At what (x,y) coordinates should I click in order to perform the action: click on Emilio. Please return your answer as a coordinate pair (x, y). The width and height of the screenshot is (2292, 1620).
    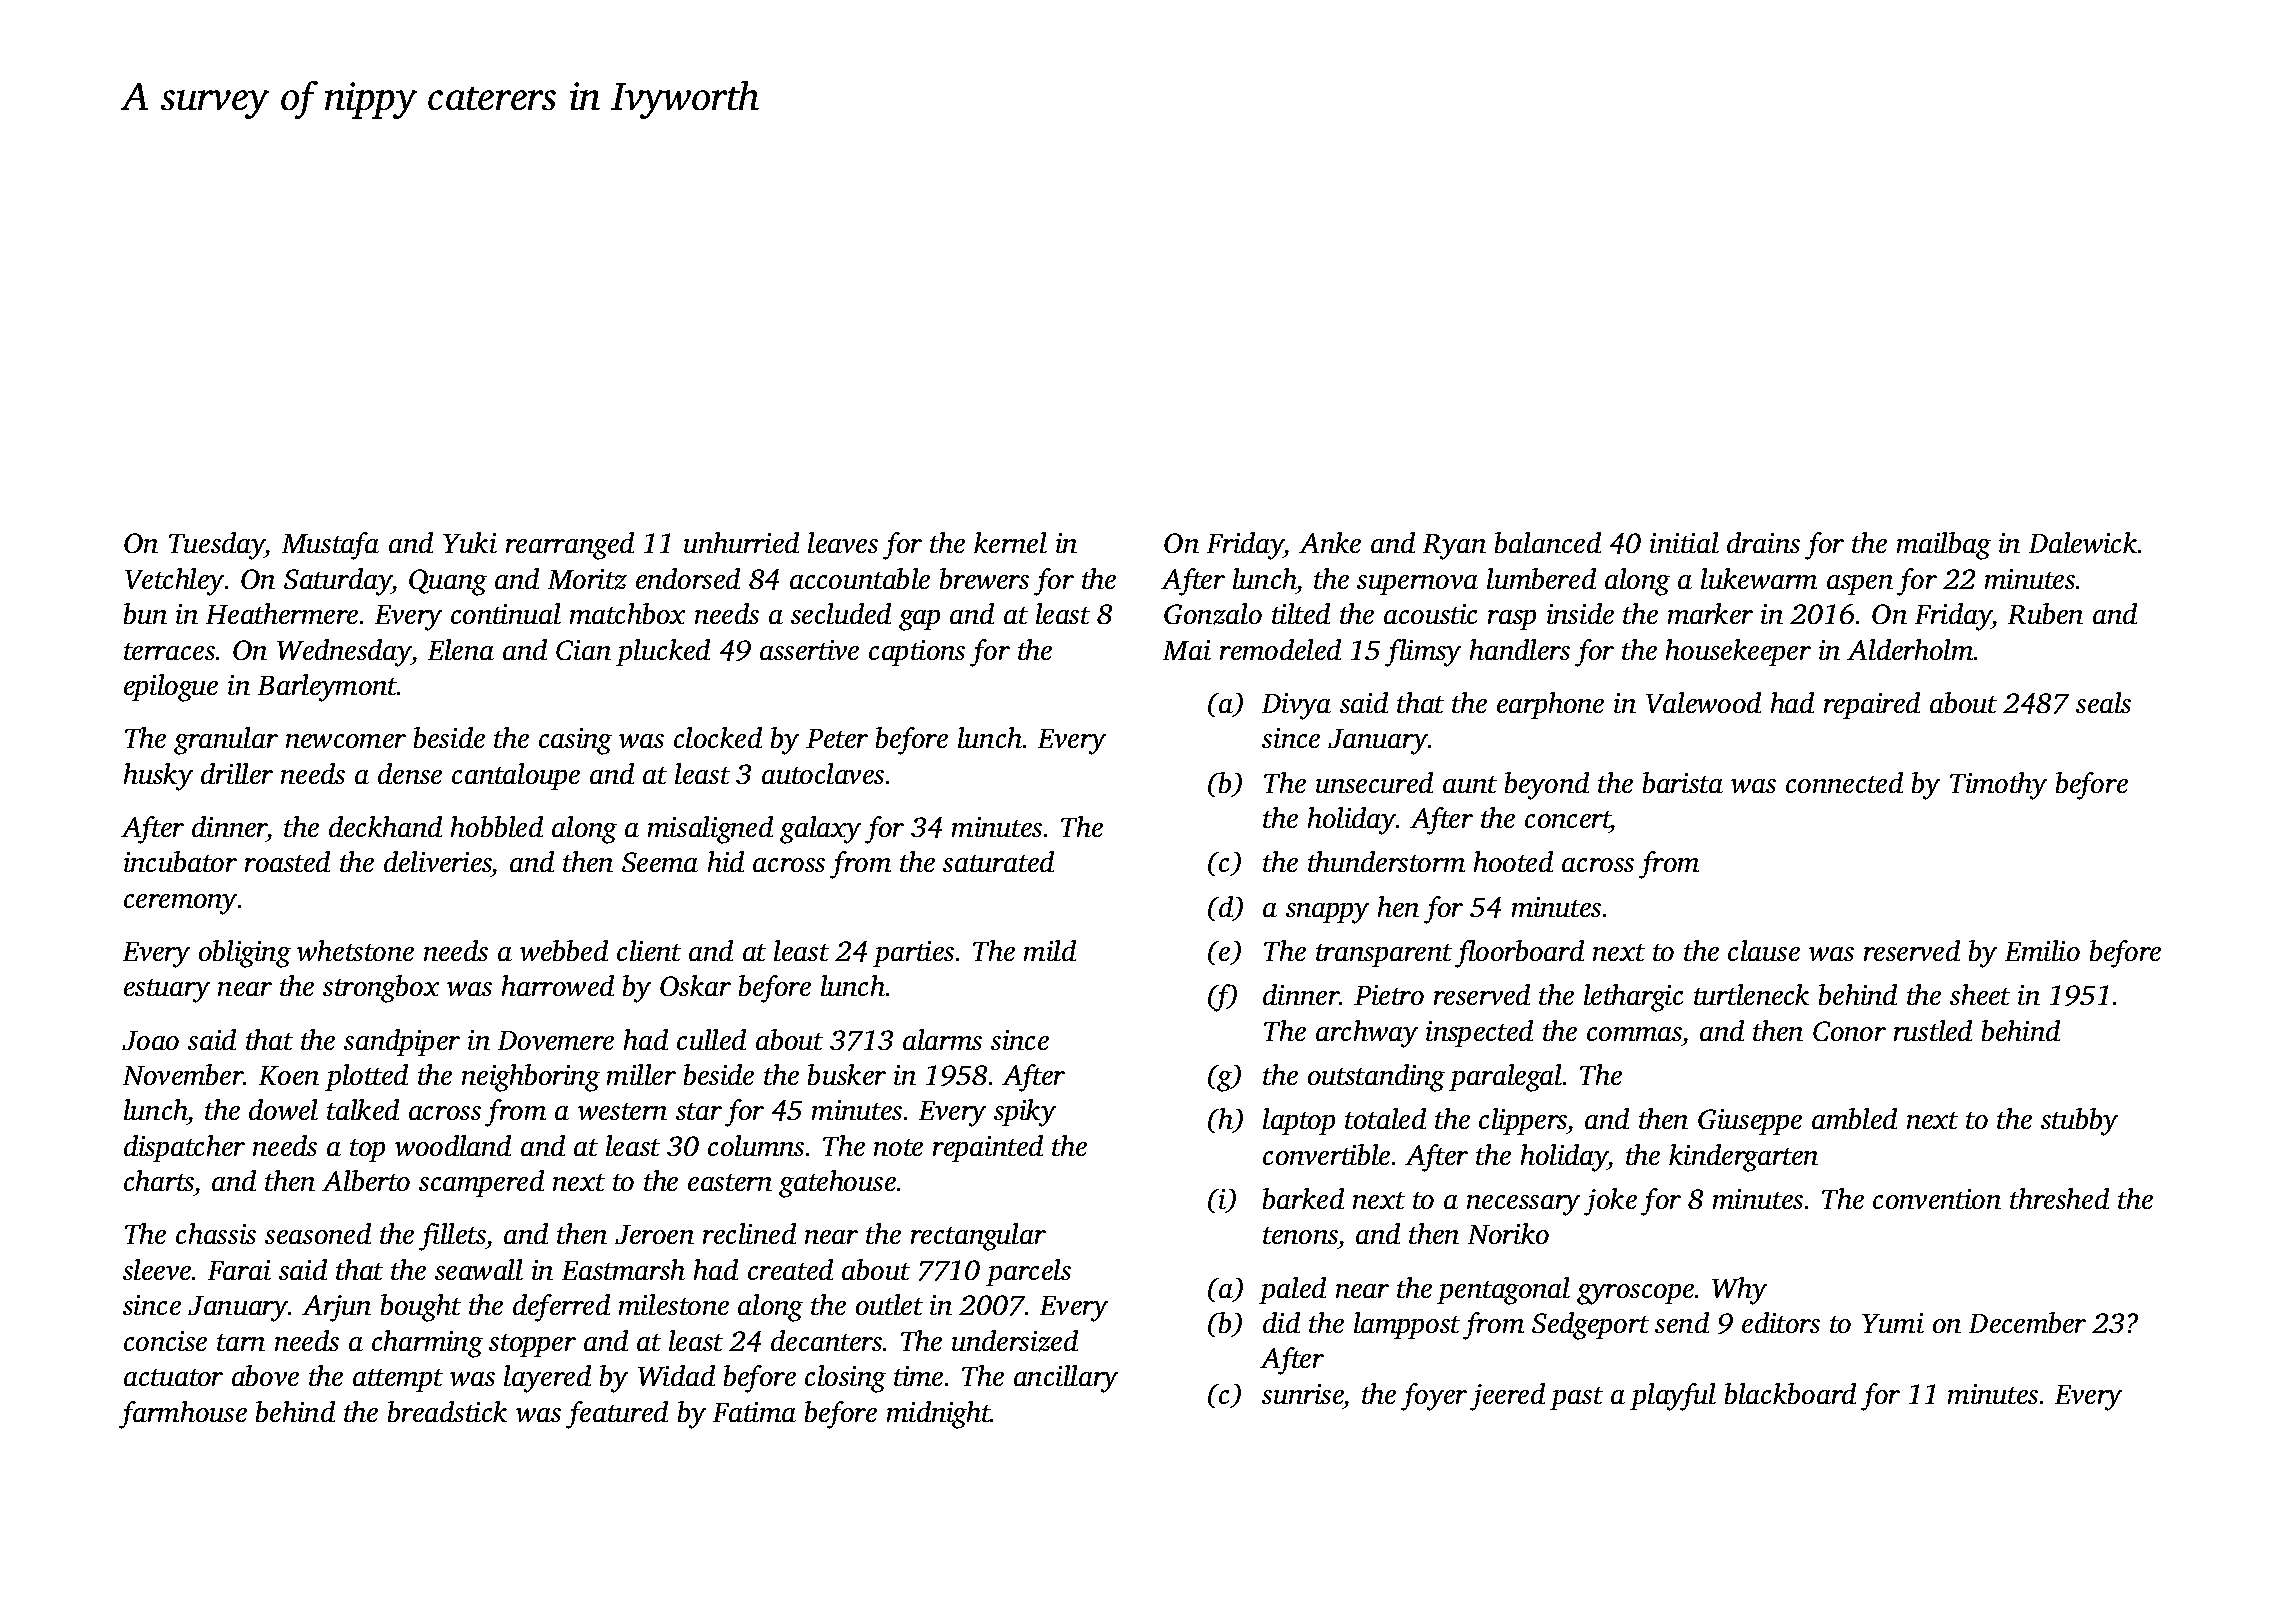
    Looking at the image, I should click on (2042, 950).
